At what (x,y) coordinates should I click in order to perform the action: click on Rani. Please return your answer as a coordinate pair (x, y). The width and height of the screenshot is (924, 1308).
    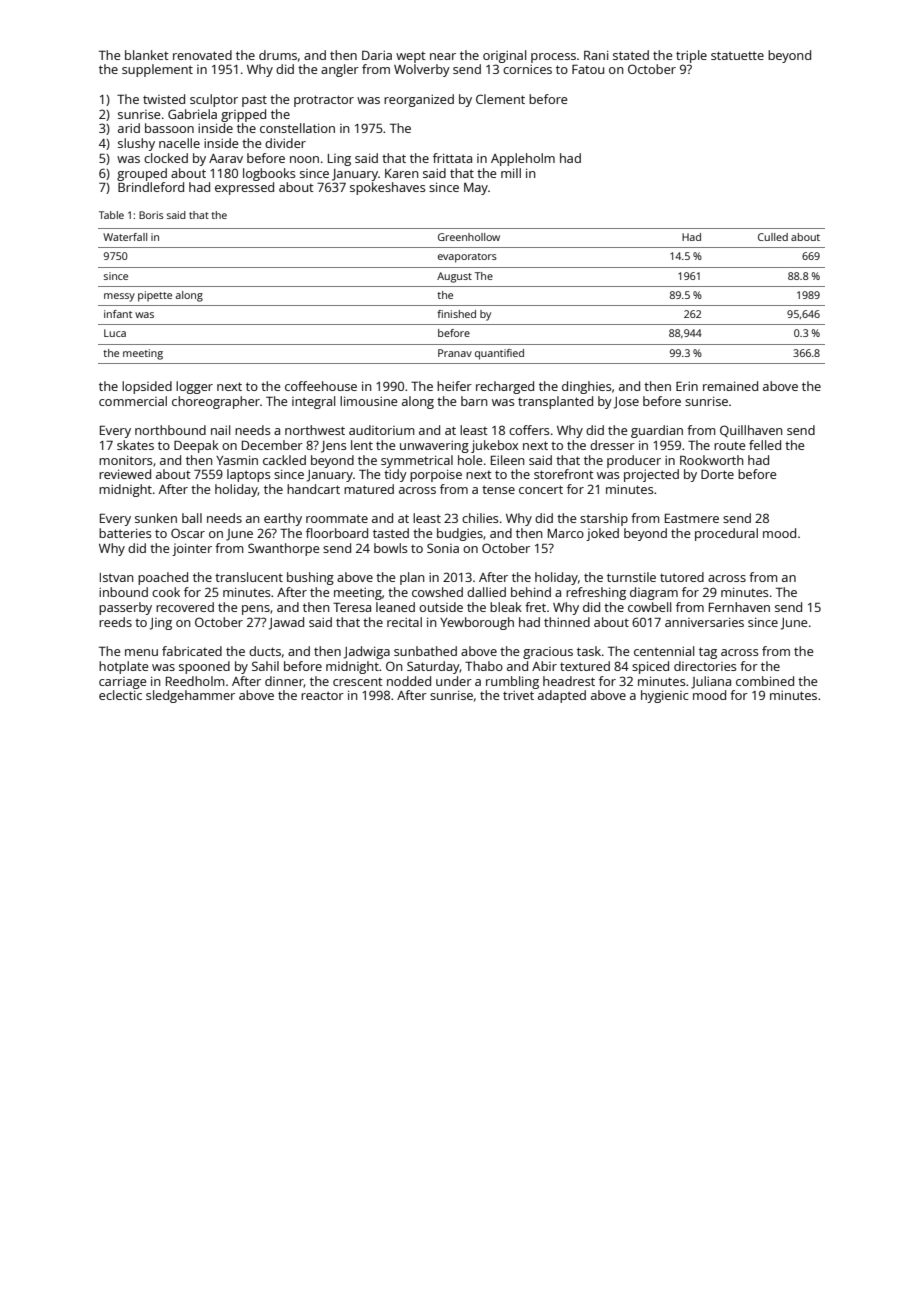
    Looking at the image, I should click on (596, 55).
